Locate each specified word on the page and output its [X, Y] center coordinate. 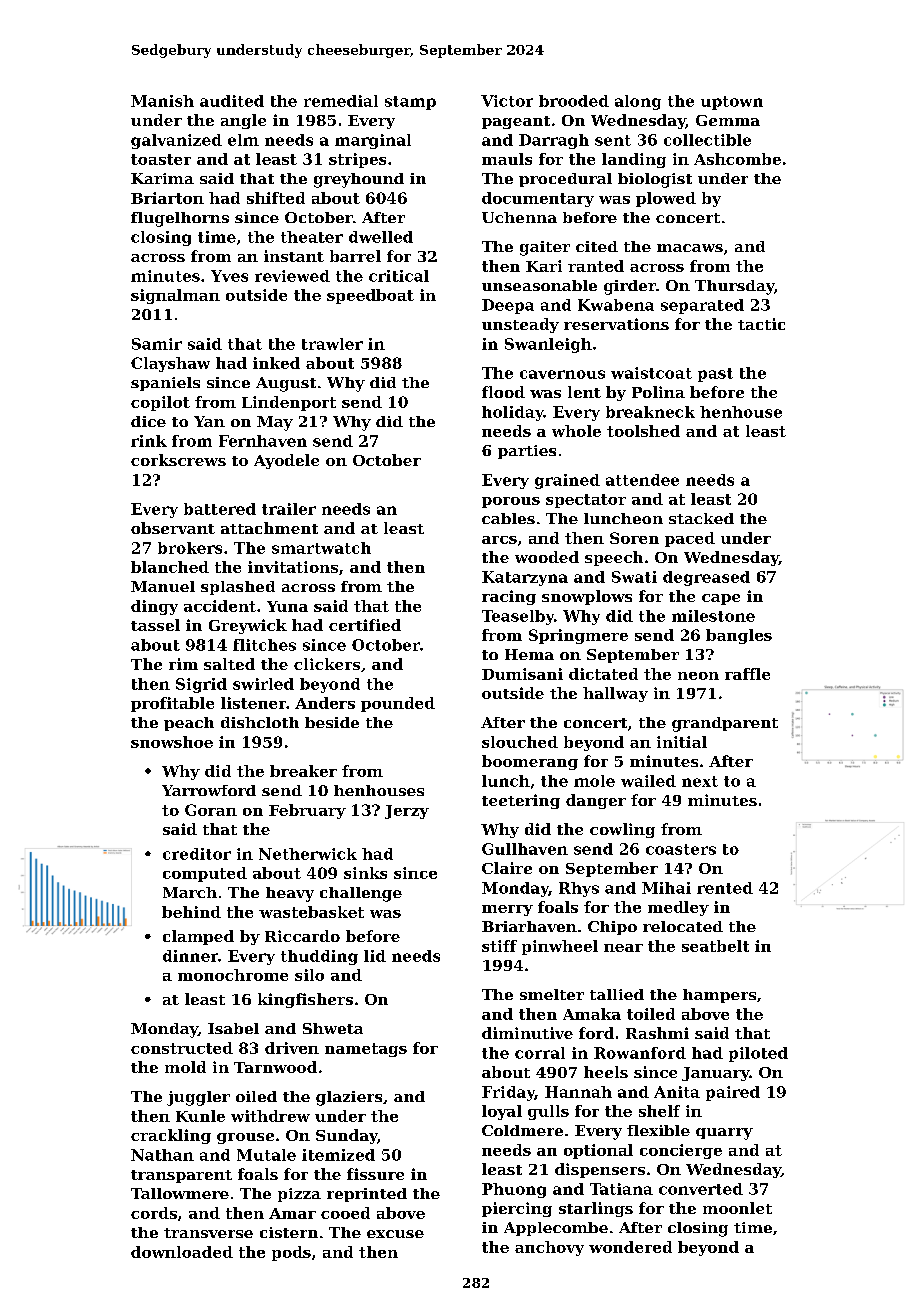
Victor [507, 101]
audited [232, 101]
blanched [170, 567]
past [715, 375]
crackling [171, 1136]
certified [365, 625]
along [638, 102]
